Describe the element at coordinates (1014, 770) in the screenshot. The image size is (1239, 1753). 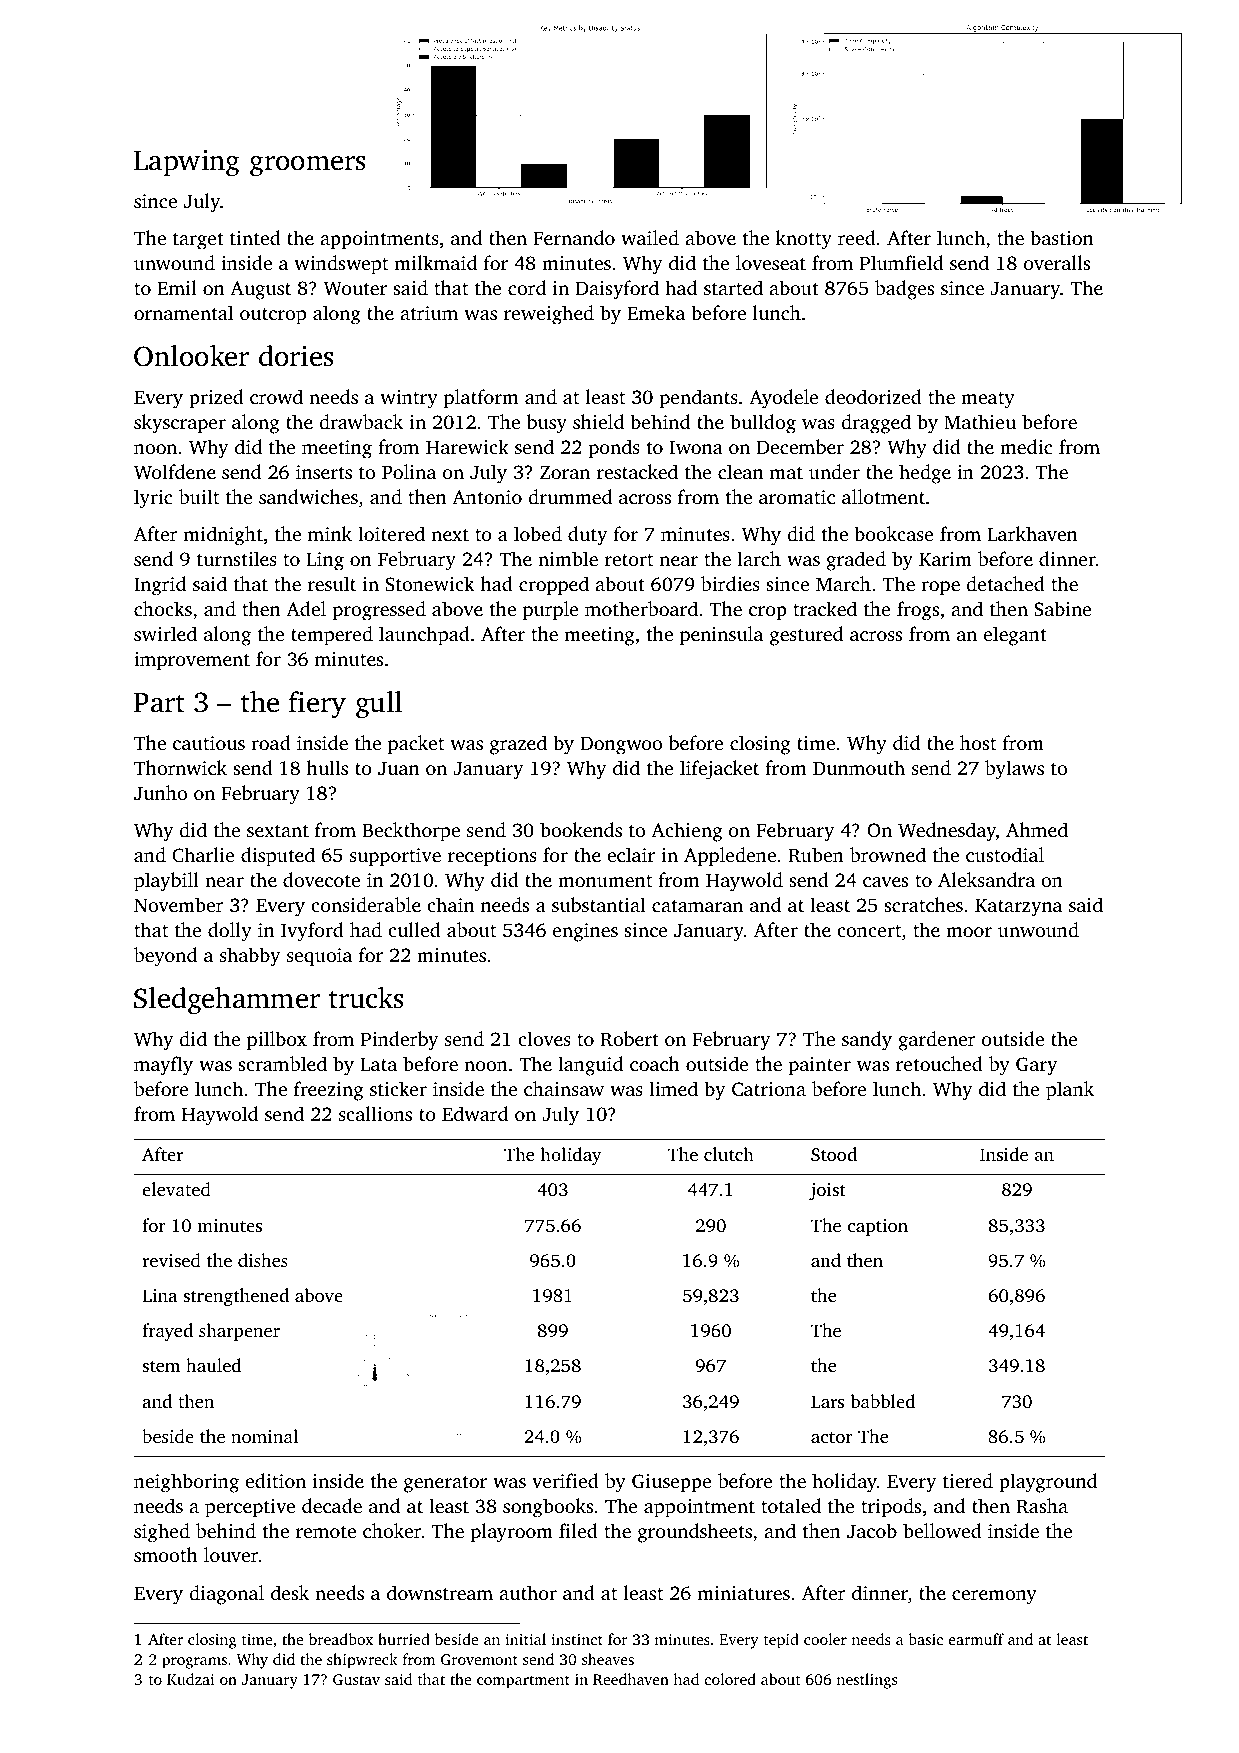
I see `bylaws` at that location.
